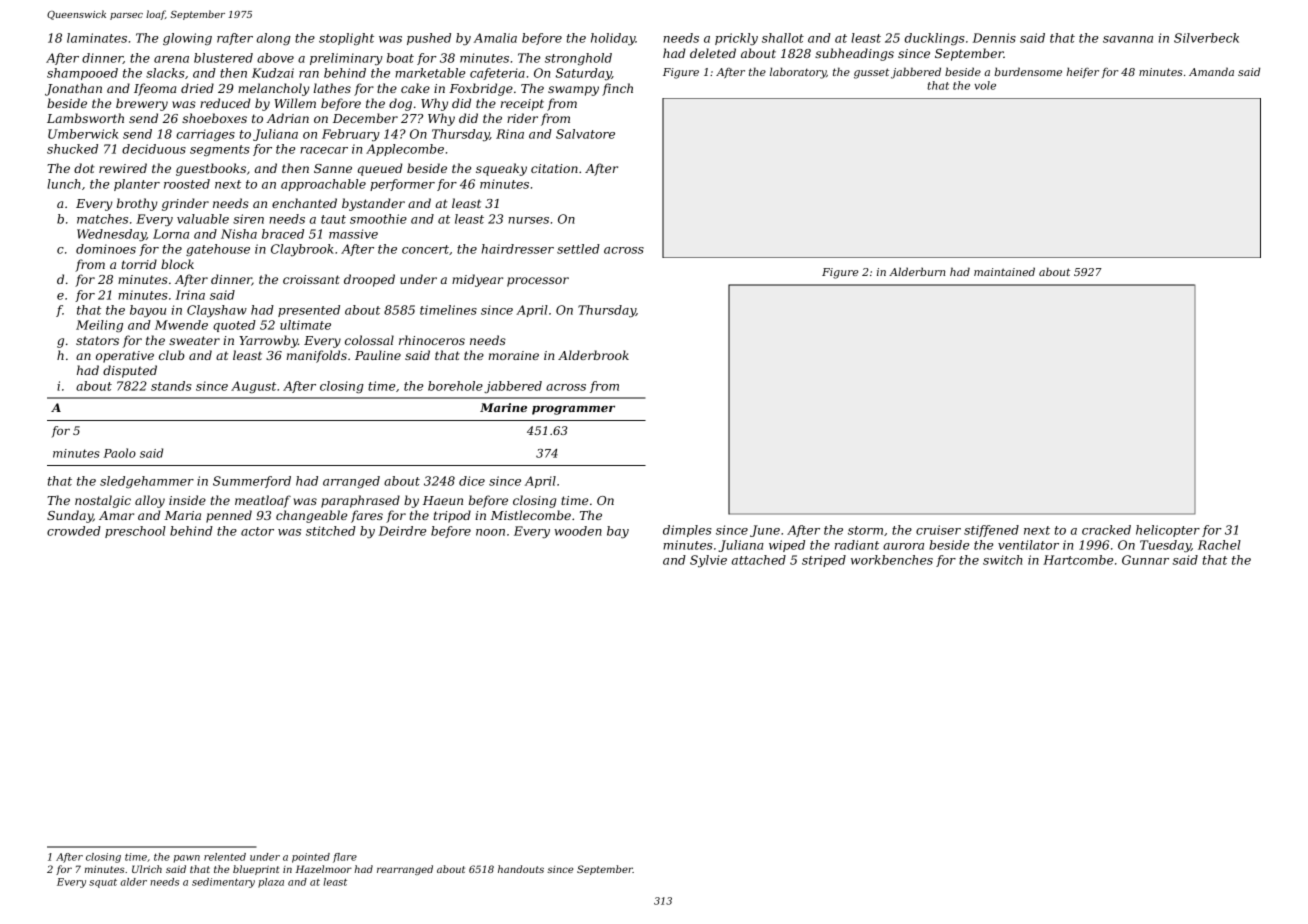  What do you see at coordinates (708, 561) in the image?
I see `Sylvie` at bounding box center [708, 561].
